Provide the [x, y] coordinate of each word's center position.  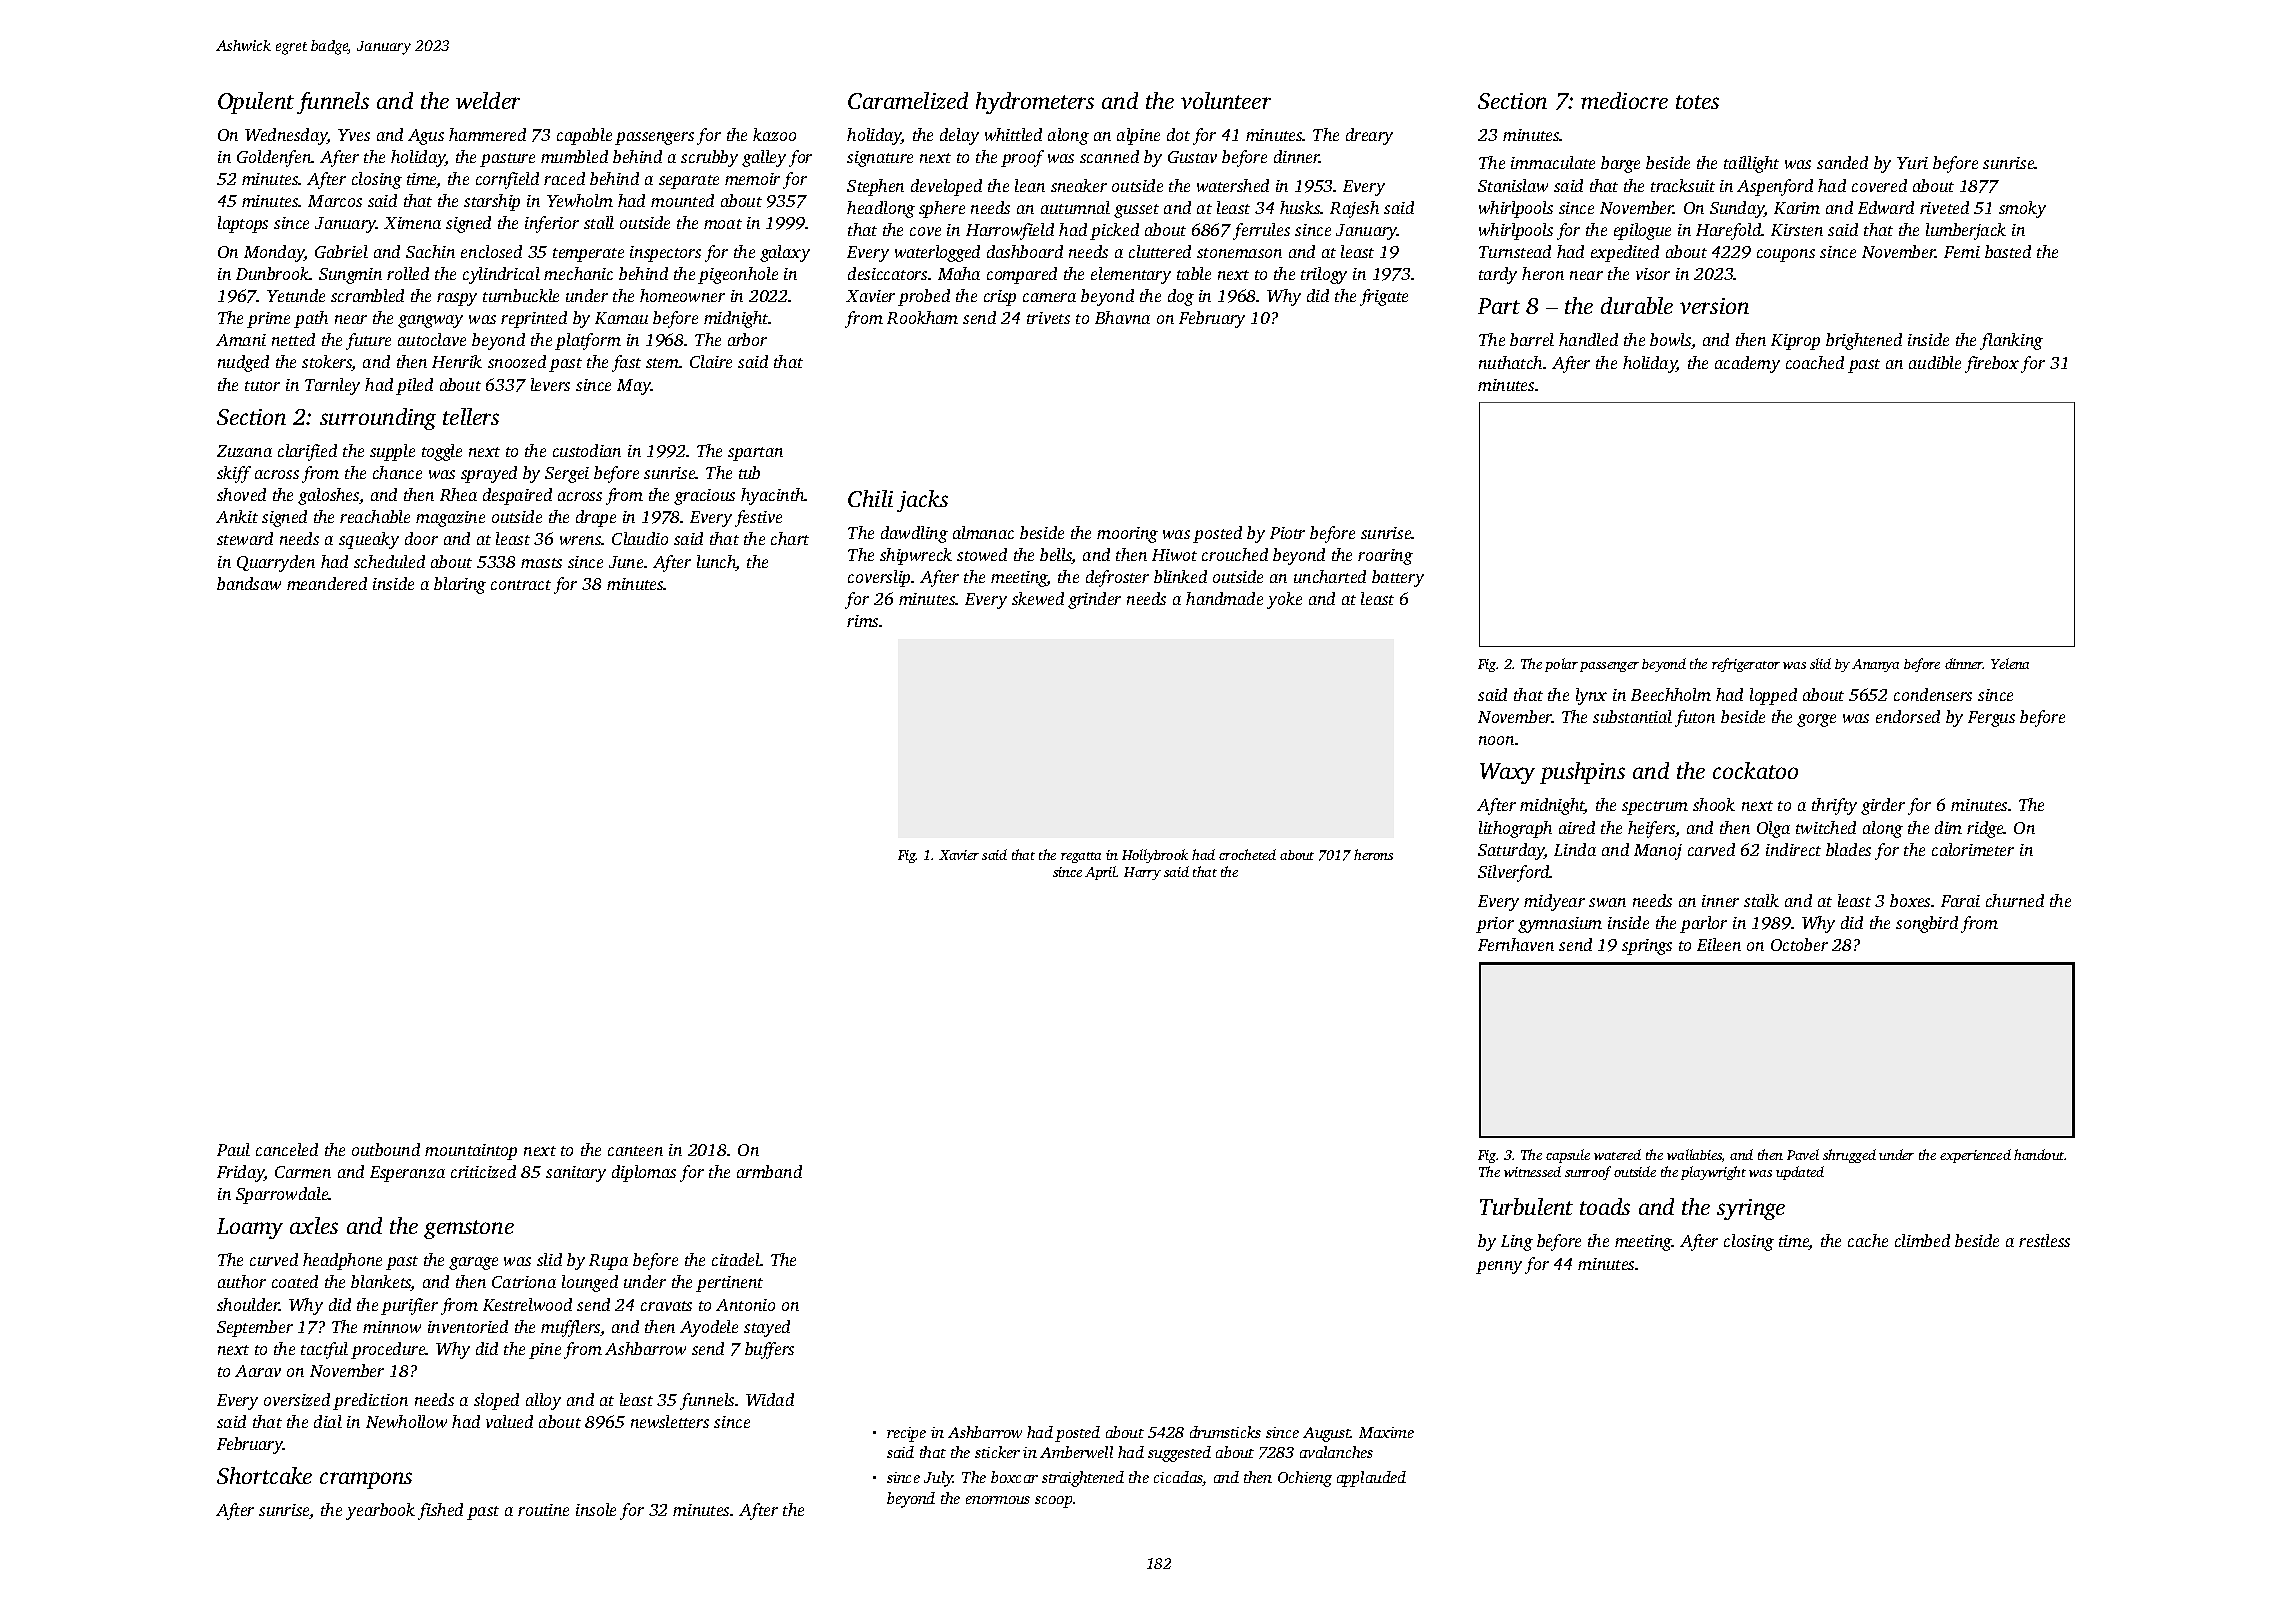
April [1101, 873]
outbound [386, 1149]
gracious [704, 497]
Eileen [1719, 944]
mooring [1127, 535]
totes [1697, 102]
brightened [1864, 341]
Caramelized [908, 100]
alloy [543, 1401]
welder [488, 100]
